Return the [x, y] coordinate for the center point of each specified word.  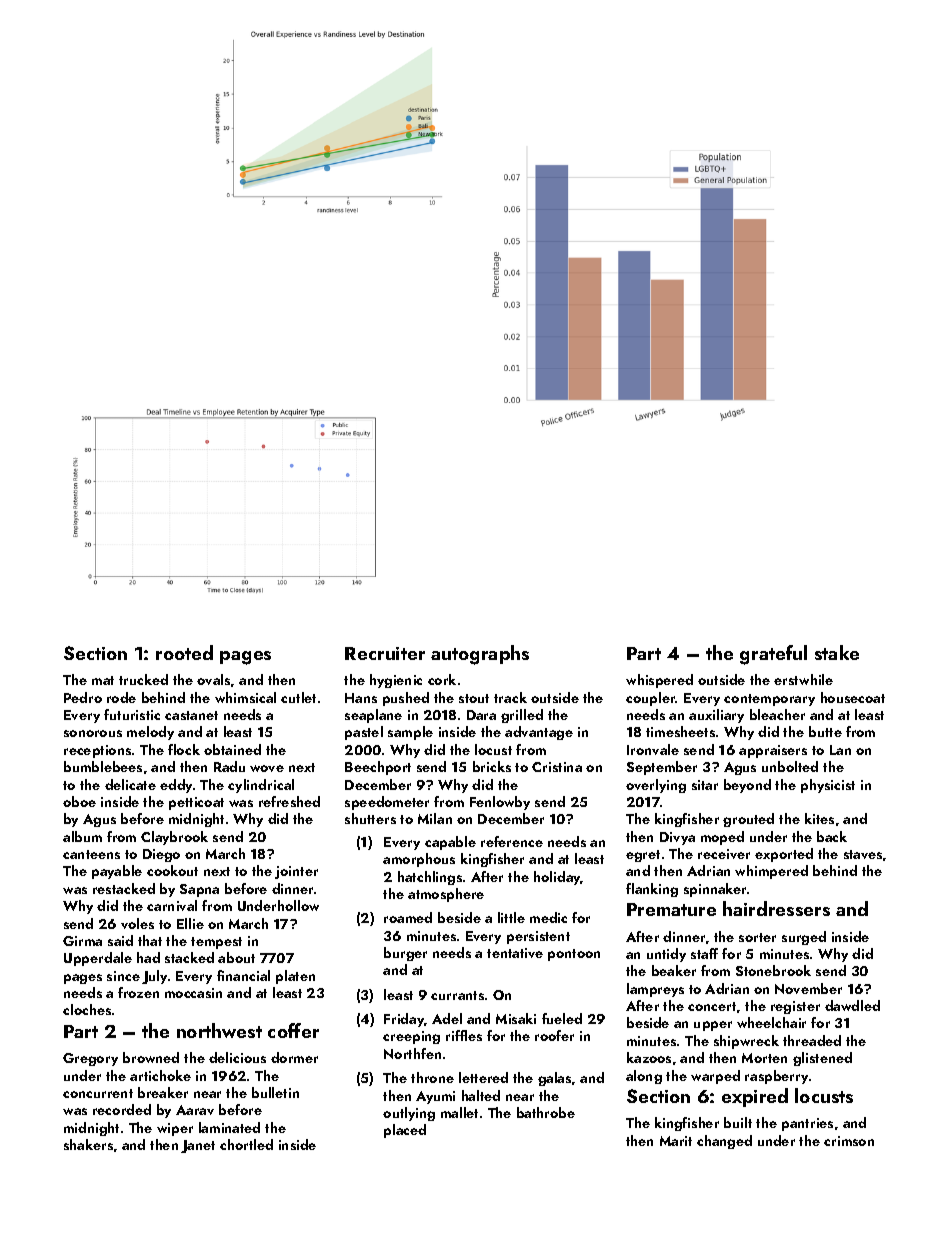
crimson [849, 1141]
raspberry [776, 1077]
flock [184, 749]
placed [405, 1131]
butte [825, 731]
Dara [481, 715]
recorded [122, 1109]
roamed [408, 917]
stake [837, 652]
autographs [480, 655]
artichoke [160, 1075]
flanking [652, 890]
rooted [184, 652]
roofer [554, 1035]
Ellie [190, 923]
